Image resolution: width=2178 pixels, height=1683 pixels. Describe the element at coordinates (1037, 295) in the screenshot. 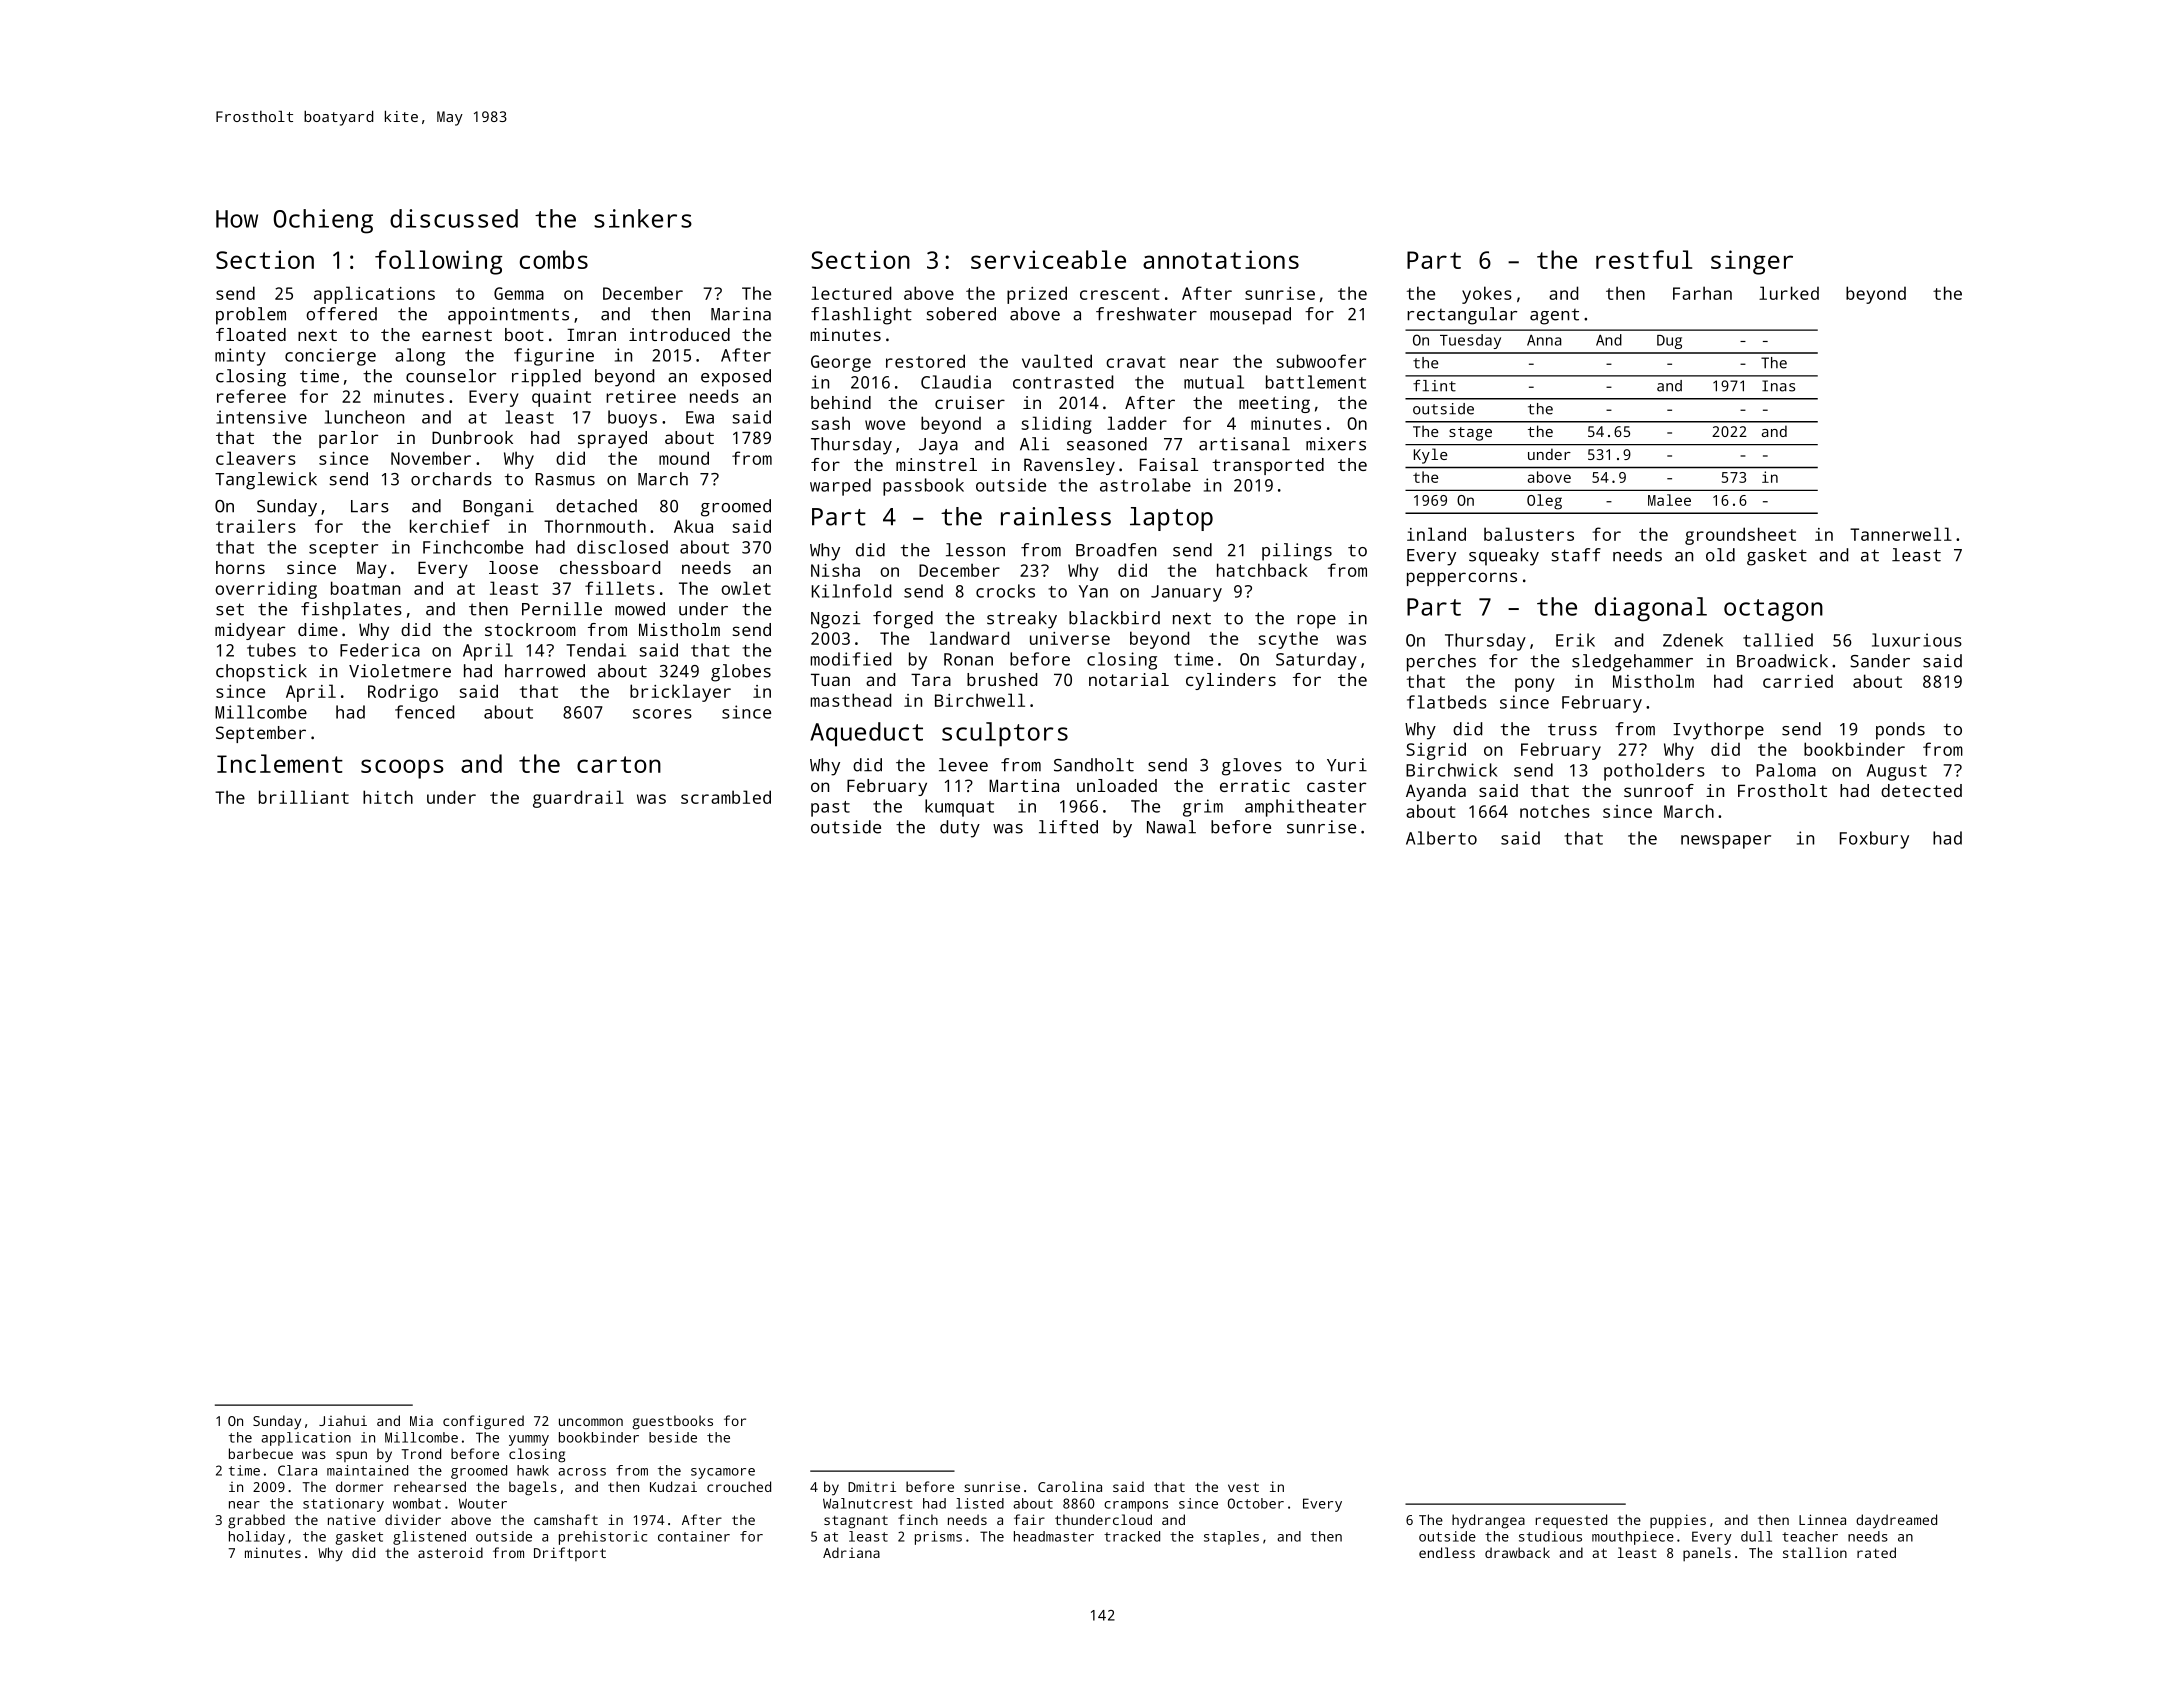

I see `prized` at that location.
